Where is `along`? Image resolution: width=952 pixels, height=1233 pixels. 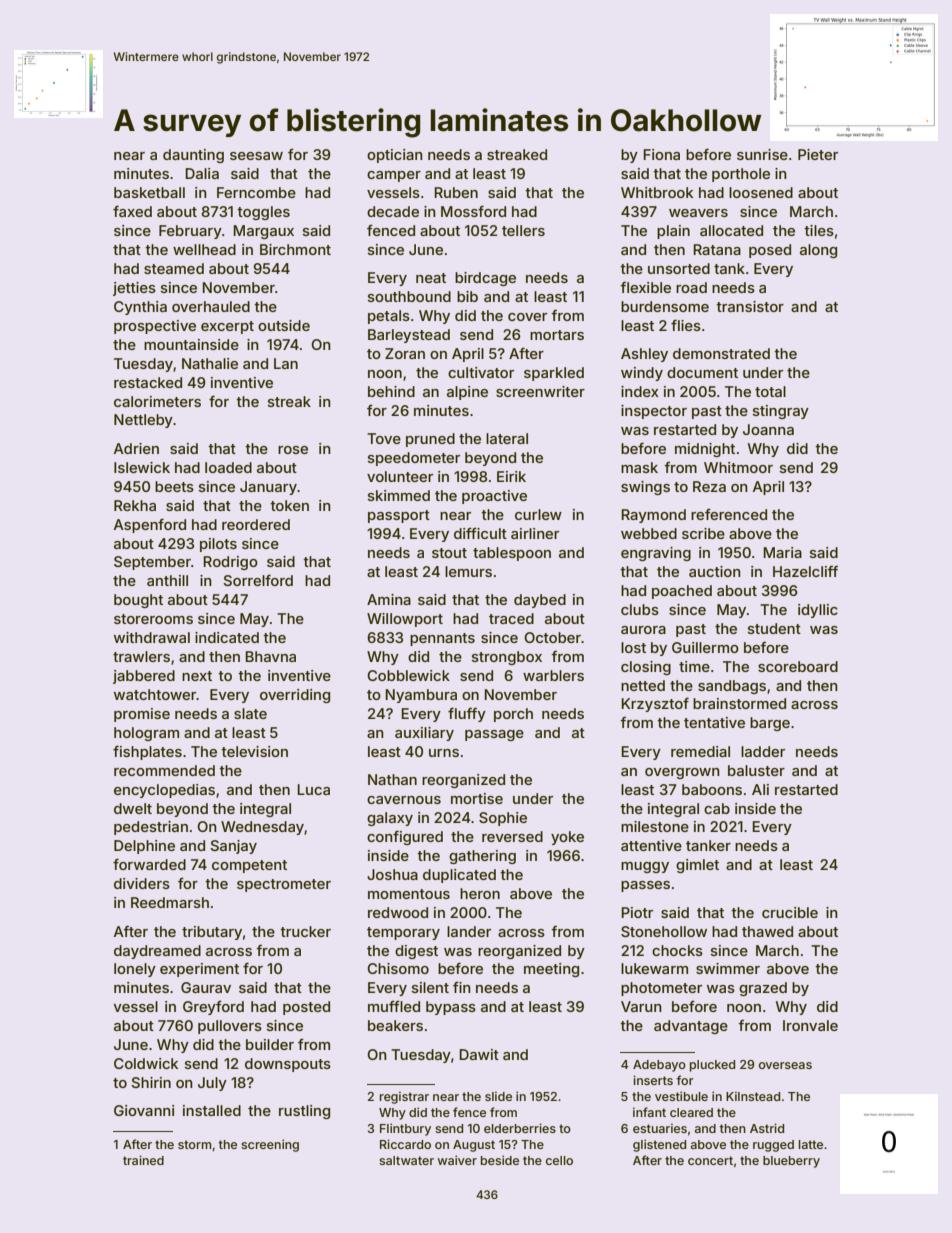 along is located at coordinates (818, 251).
